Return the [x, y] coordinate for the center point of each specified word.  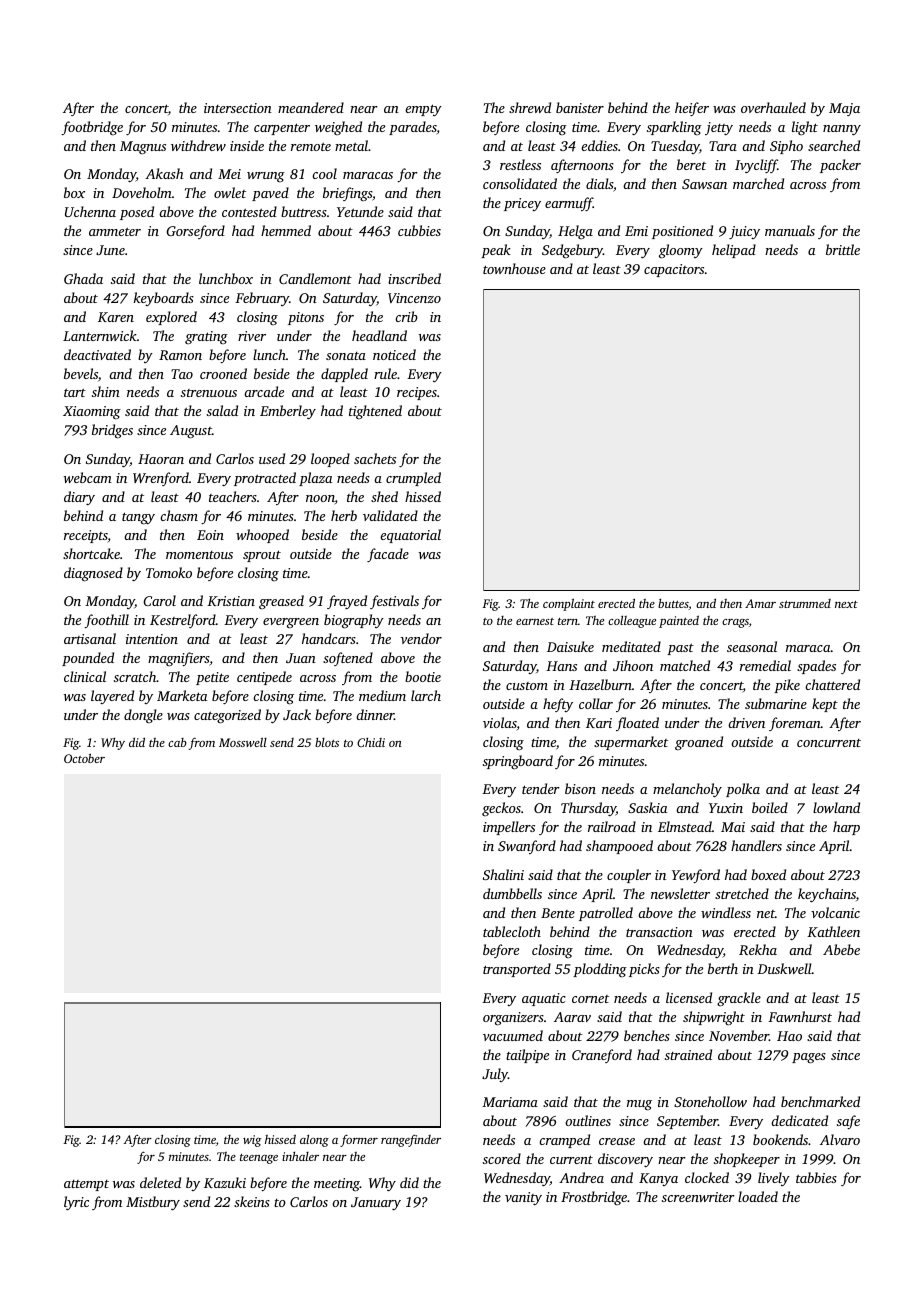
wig [252, 1141]
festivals [394, 602]
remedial [765, 665]
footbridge [92, 128]
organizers [513, 1019]
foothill [106, 621]
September [687, 1122]
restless [520, 164]
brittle [843, 249]
